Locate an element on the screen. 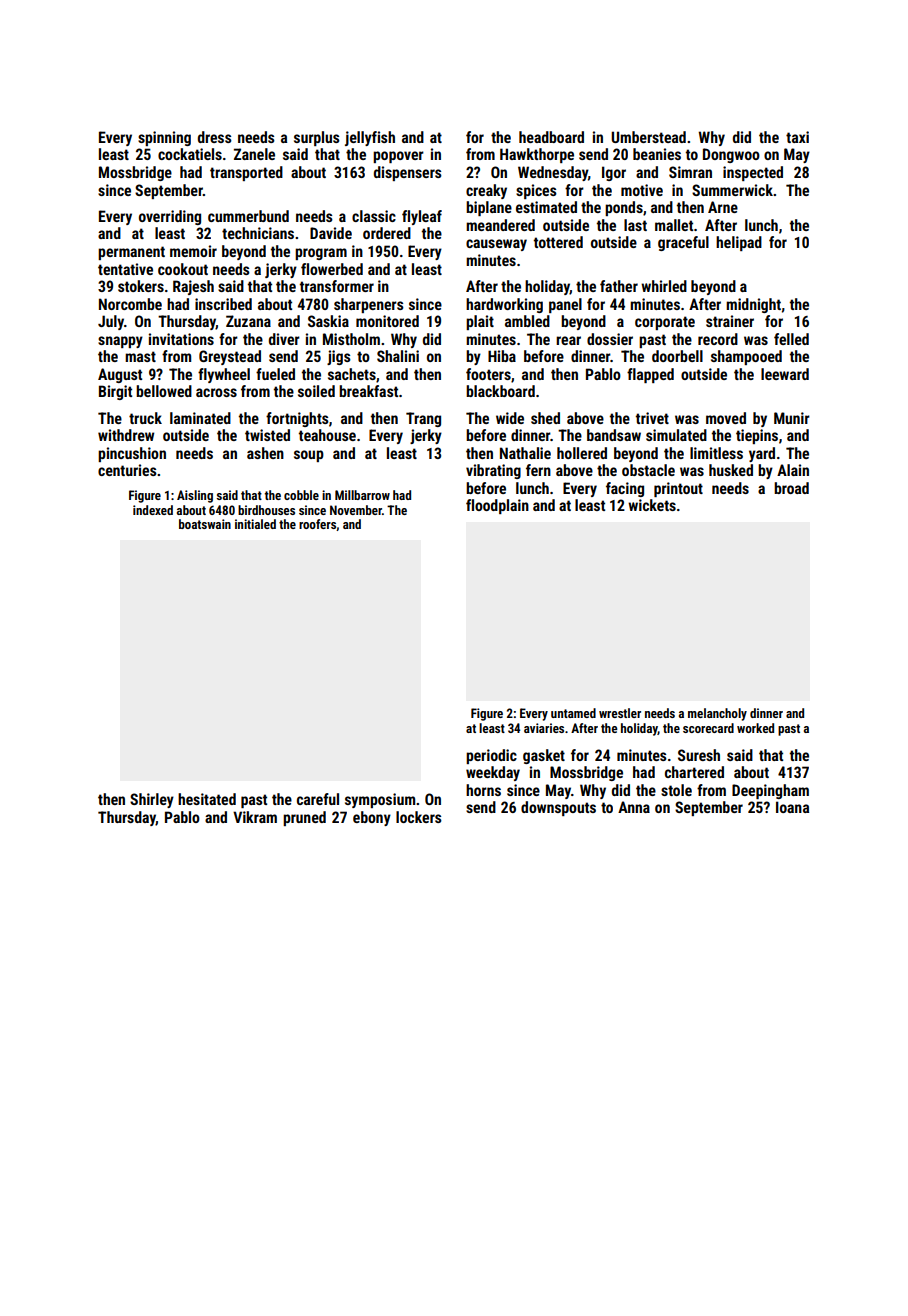 The width and height of the screenshot is (908, 1316). taxi is located at coordinates (797, 137).
